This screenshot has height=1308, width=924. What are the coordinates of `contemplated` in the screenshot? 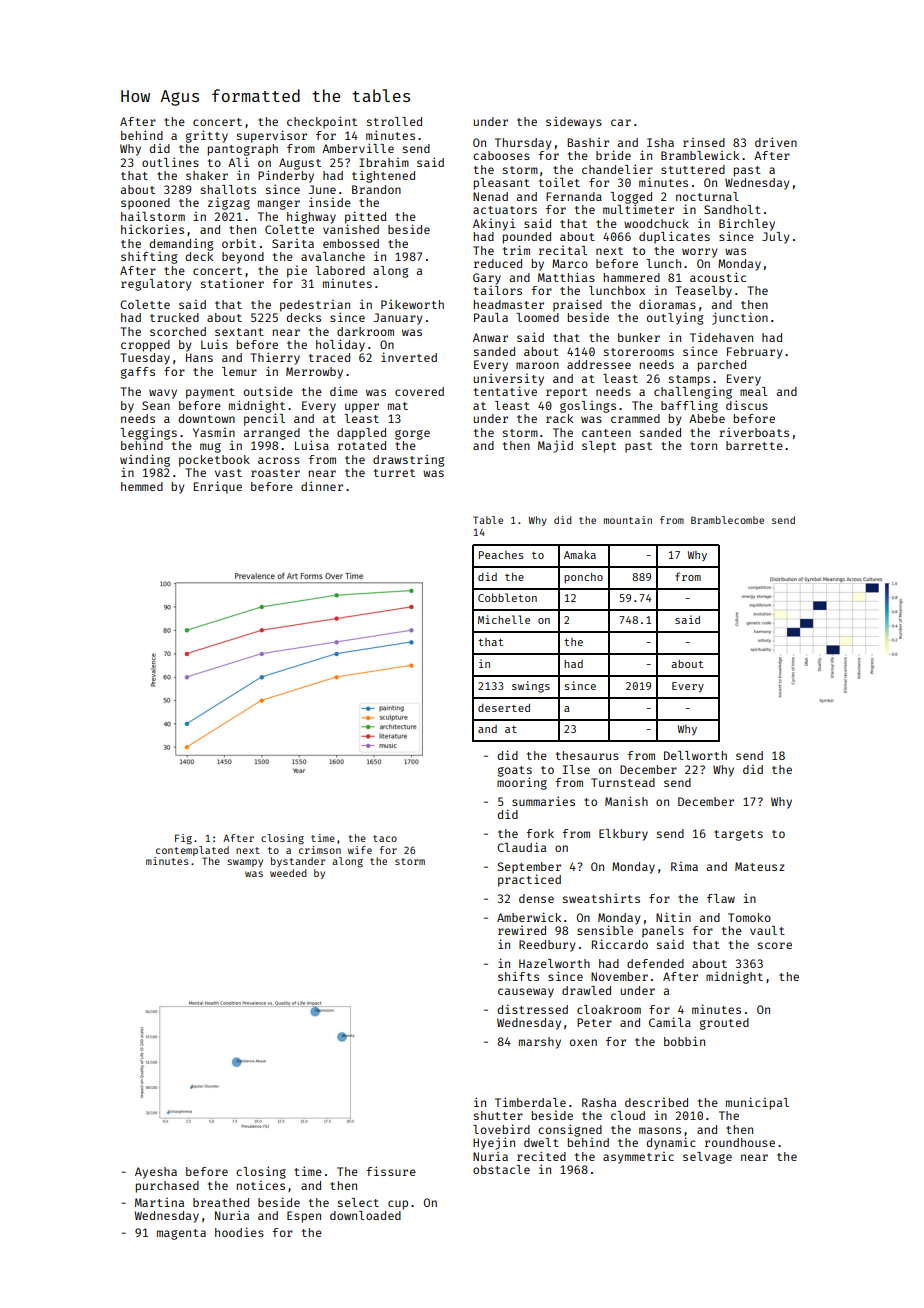 It's located at (192, 851).
